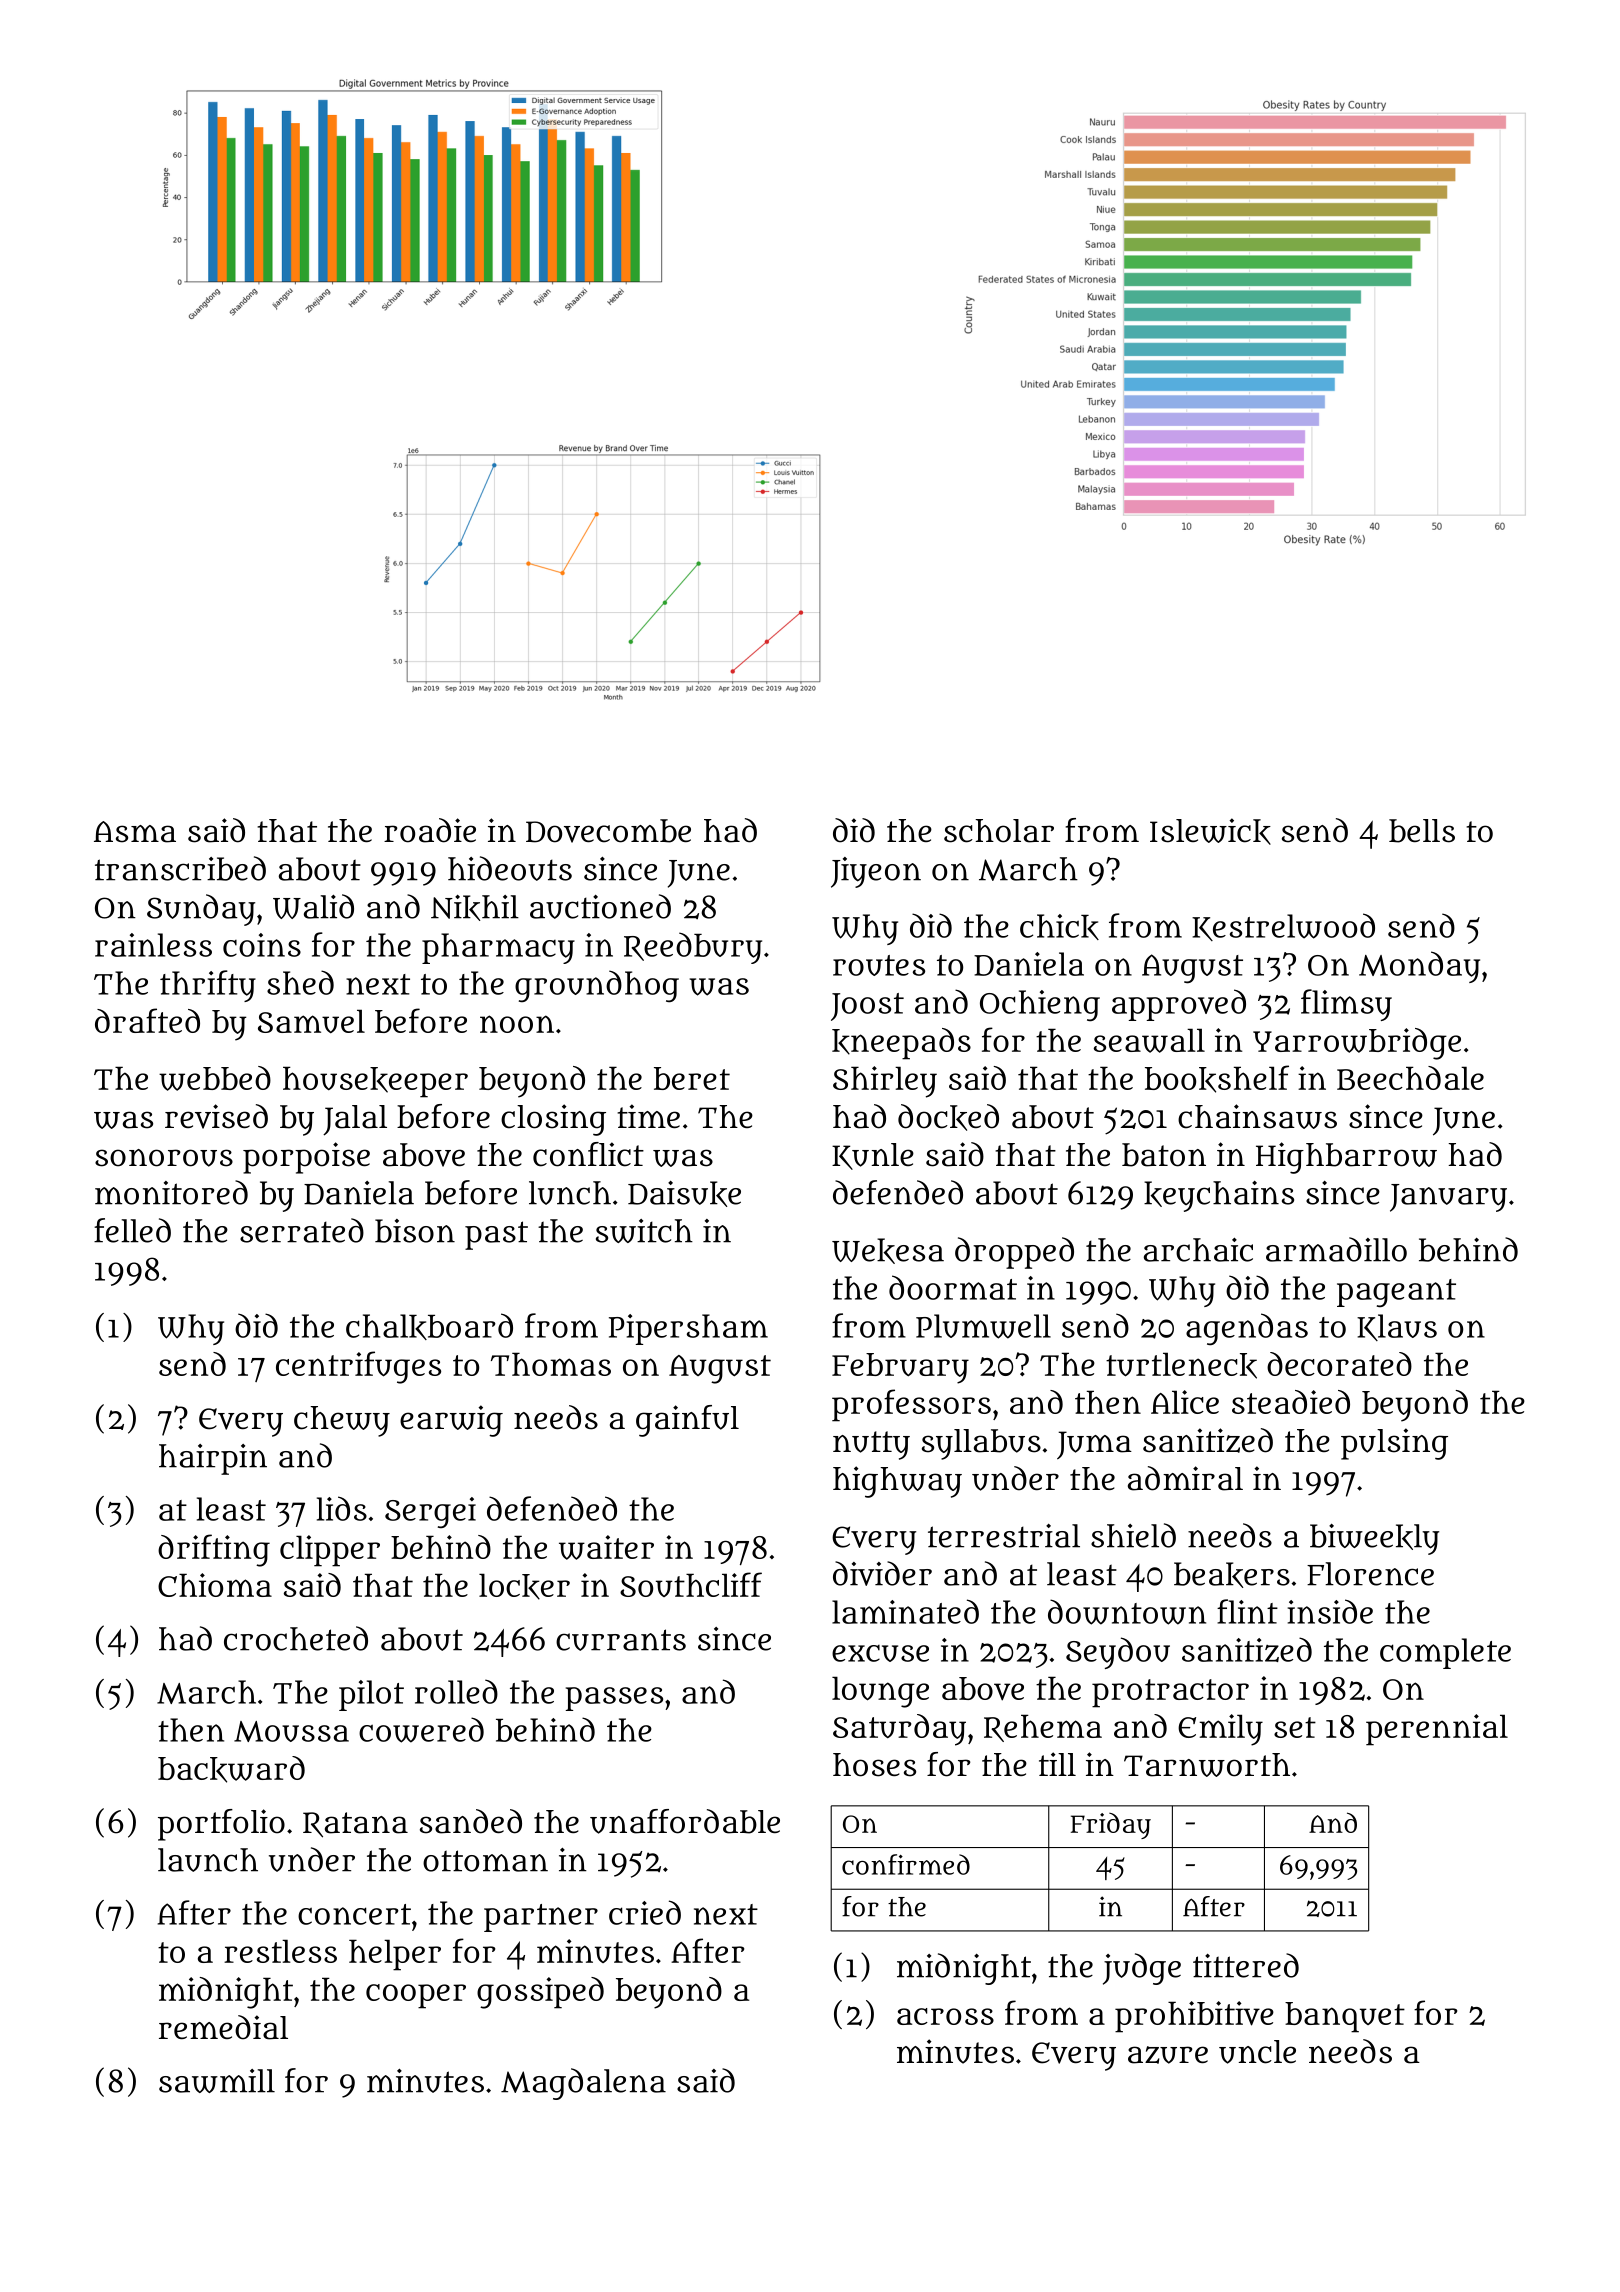 This page has height=2292, width=1620. Describe the element at coordinates (135, 832) in the page. I see `Asma` at that location.
